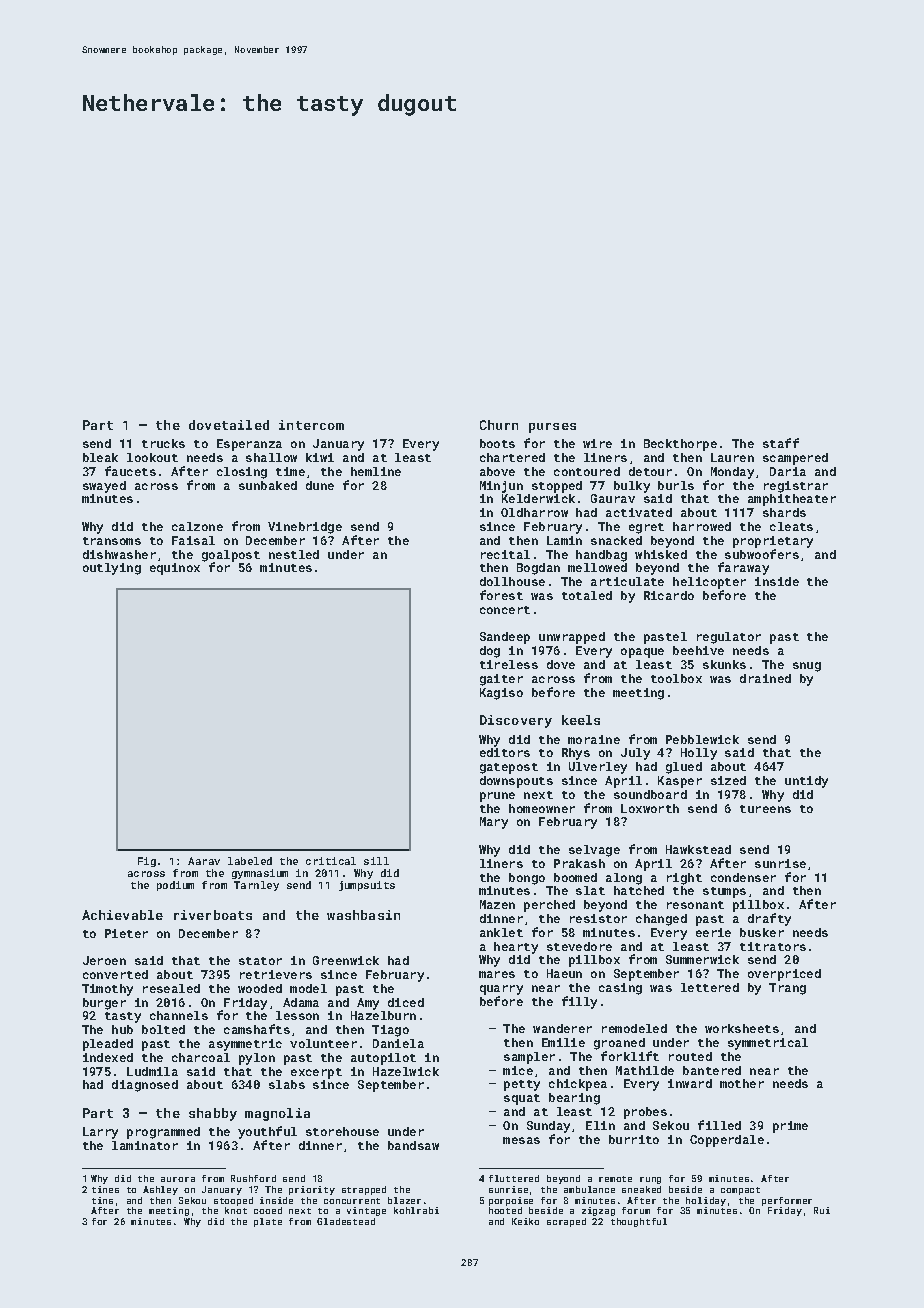  What do you see at coordinates (566, 1222) in the screenshot?
I see `scraped` at bounding box center [566, 1222].
